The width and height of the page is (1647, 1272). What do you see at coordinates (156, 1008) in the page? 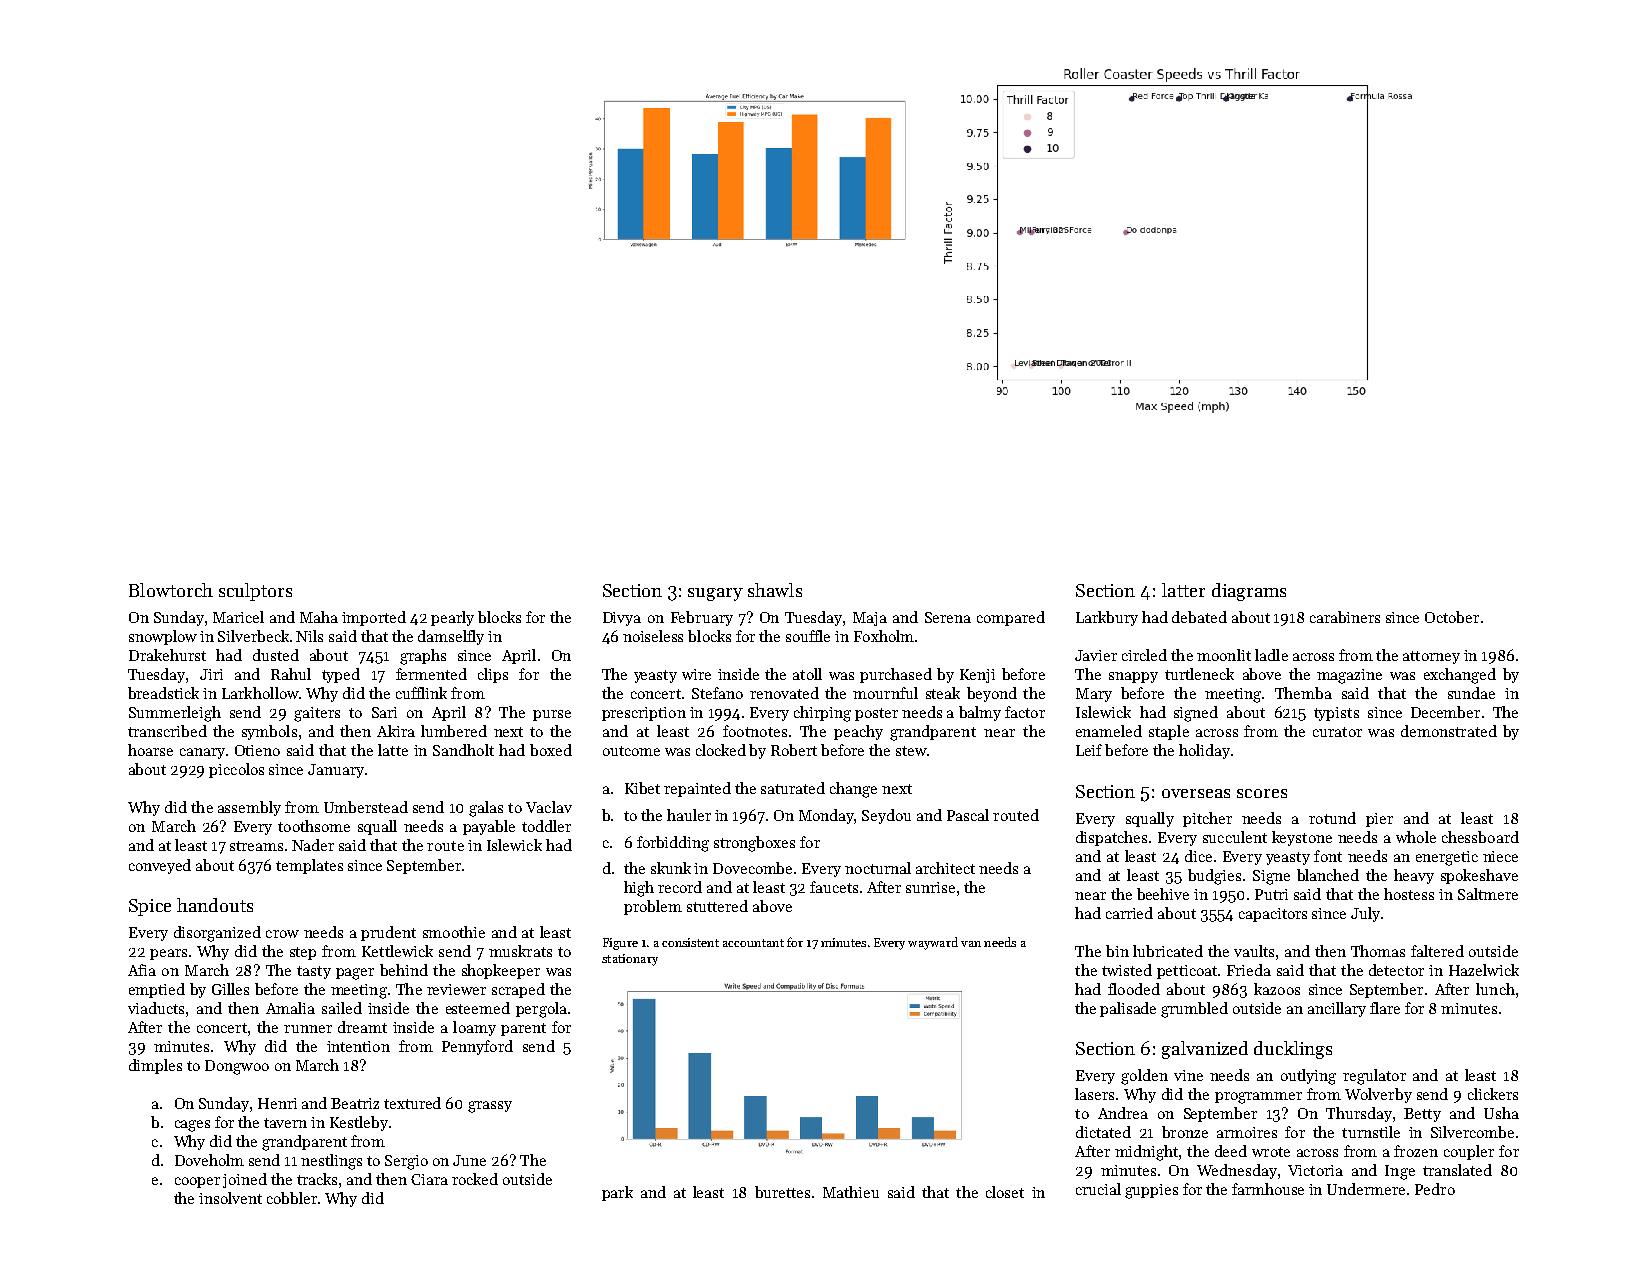
I see `viaducts` at bounding box center [156, 1008].
